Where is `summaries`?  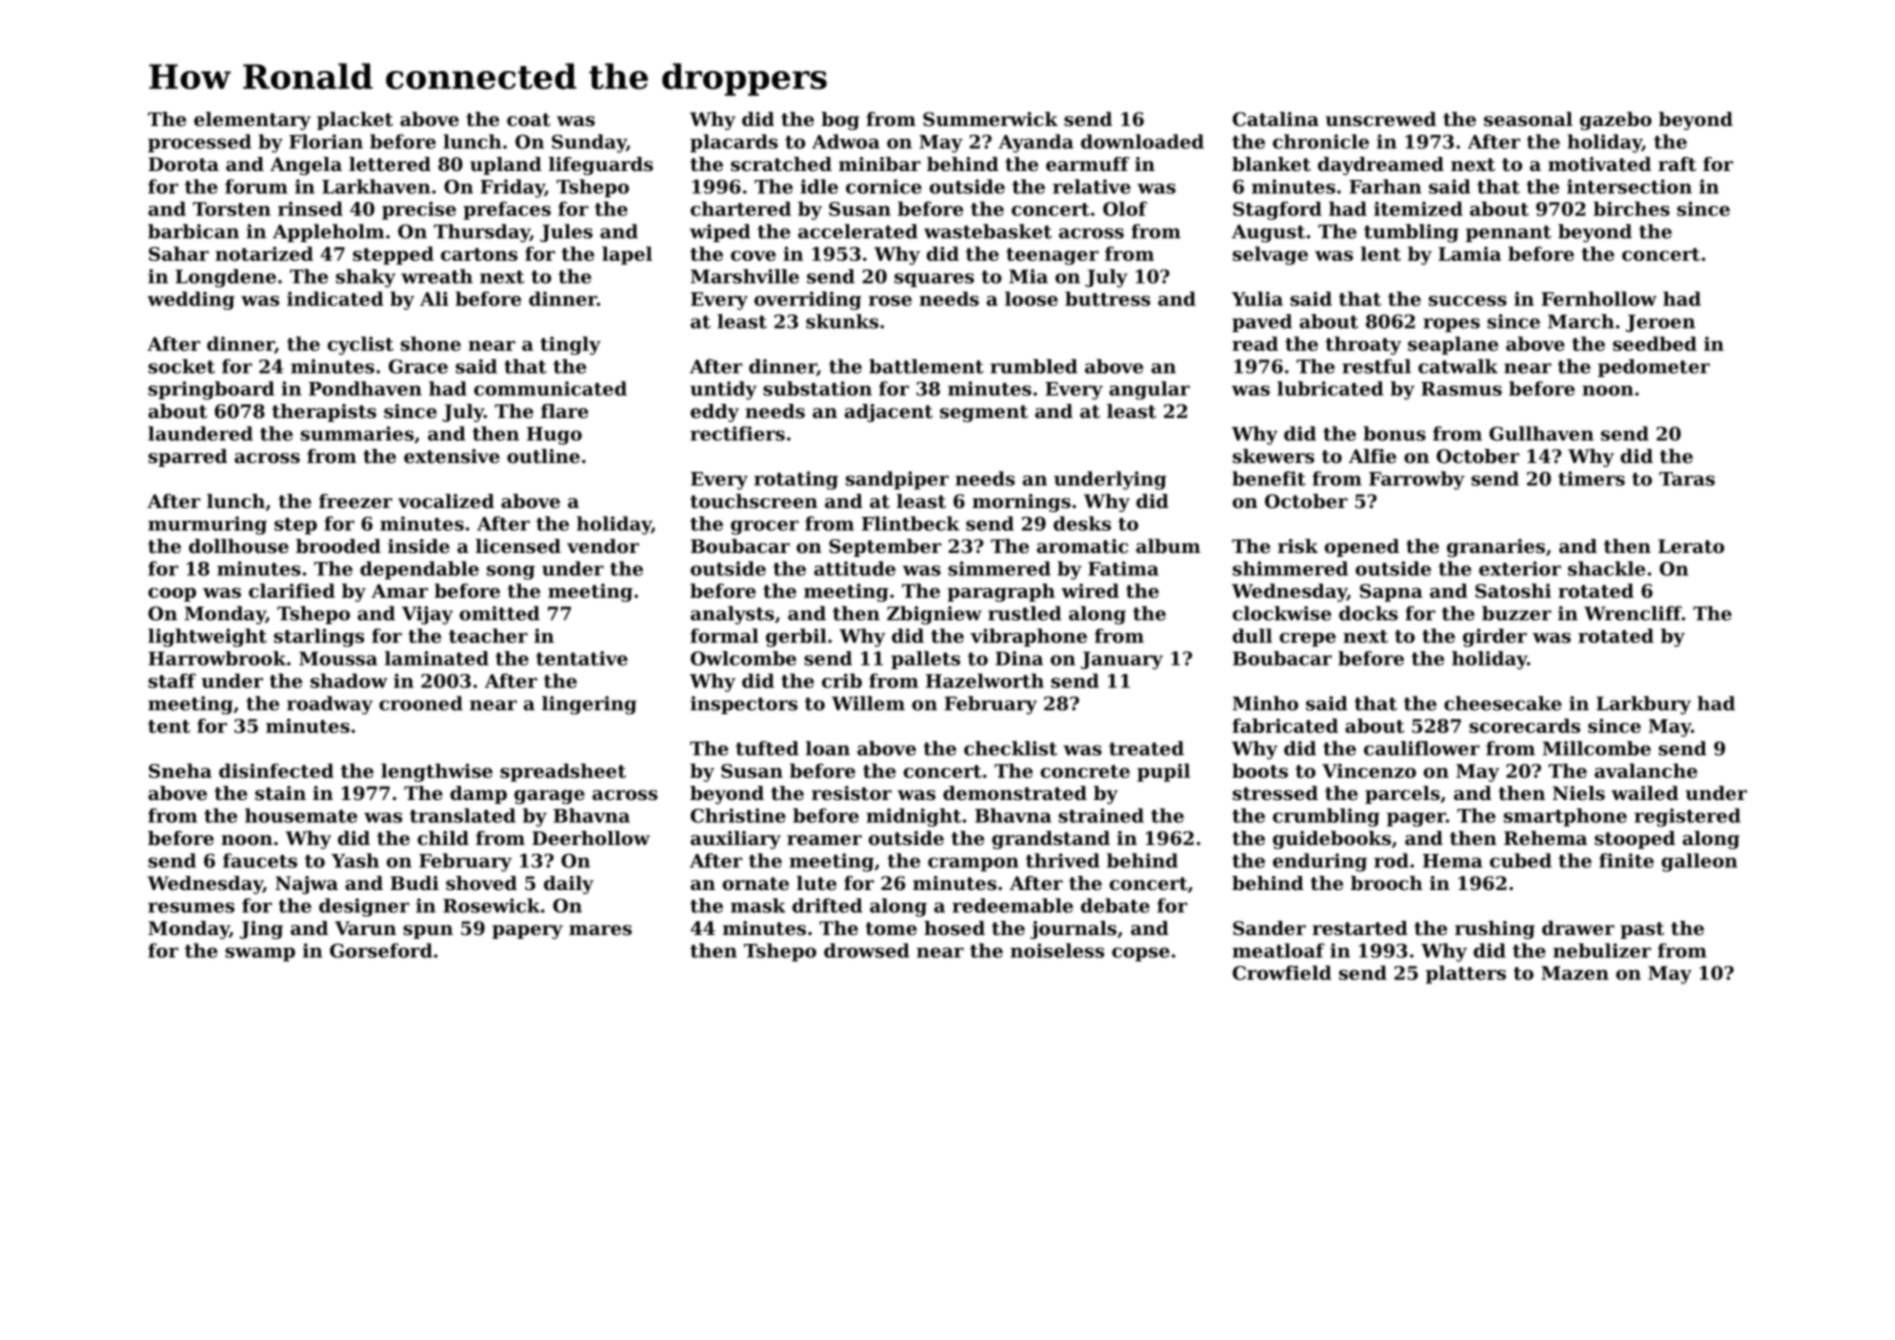
summaries is located at coordinates (357, 433).
